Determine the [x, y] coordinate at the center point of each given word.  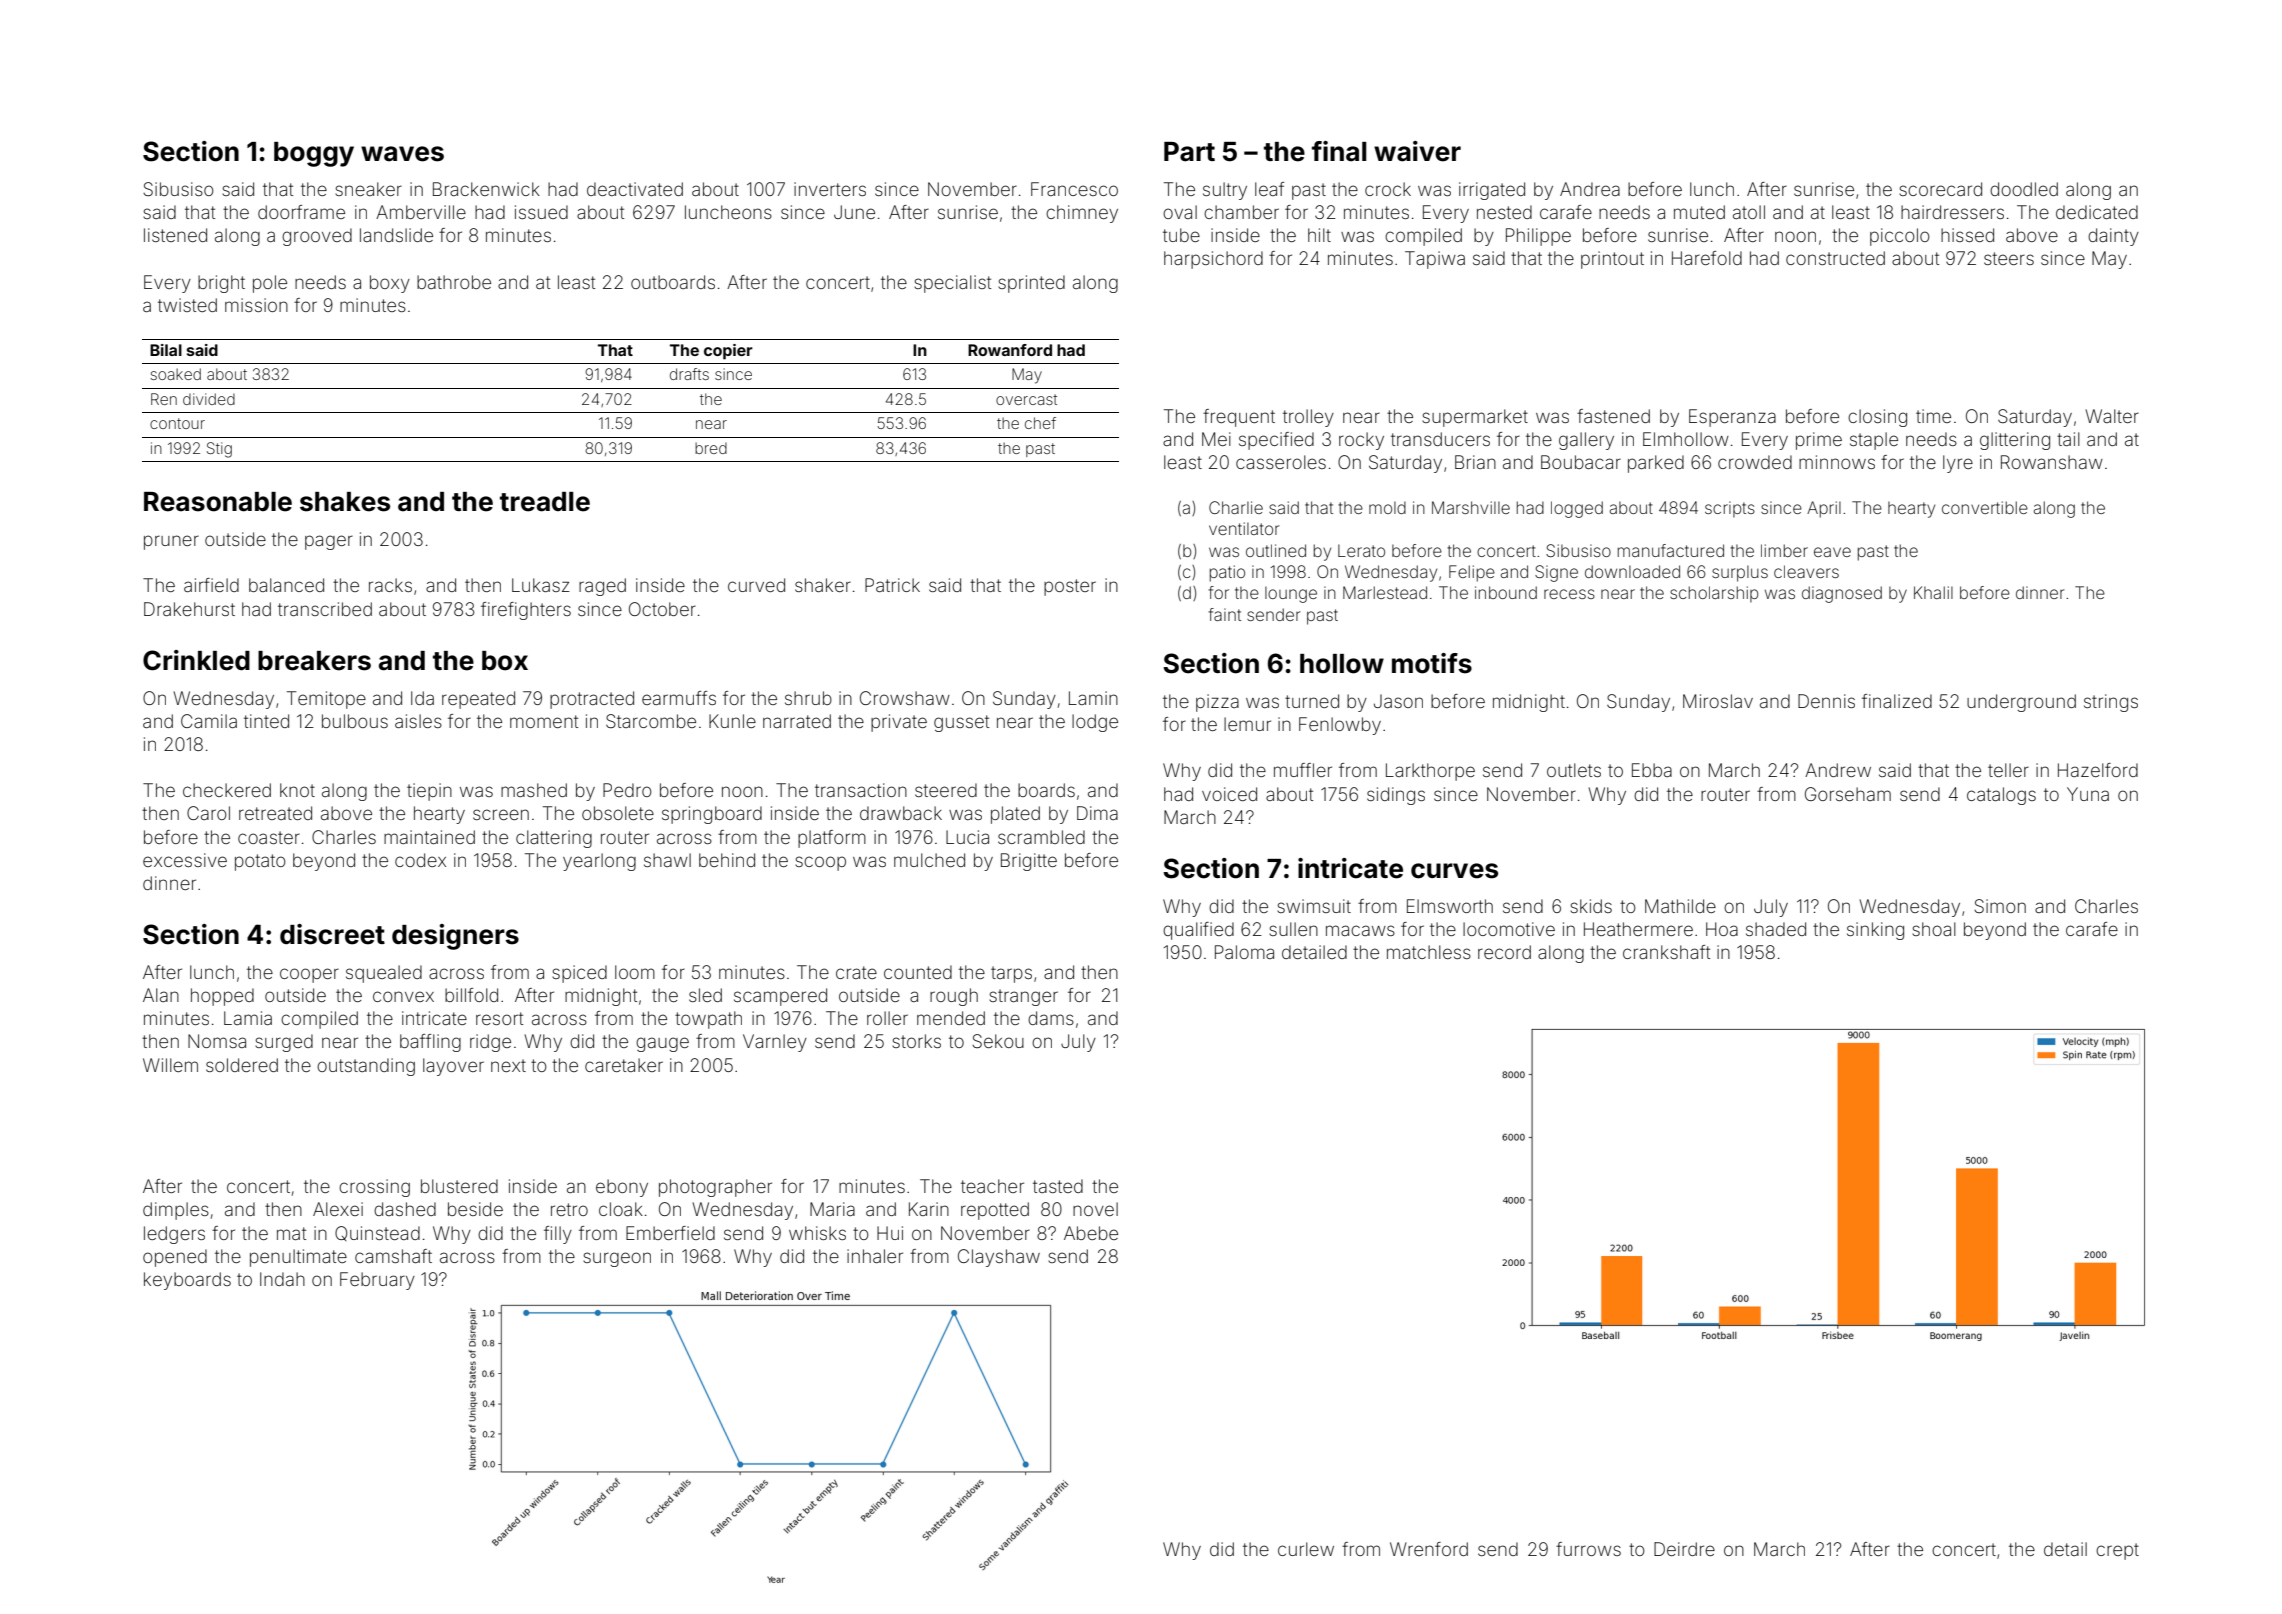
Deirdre [1684, 1549]
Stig [219, 450]
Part [1189, 152]
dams [1051, 1018]
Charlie [1236, 507]
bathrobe [454, 282]
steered [946, 790]
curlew [1306, 1549]
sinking [1875, 931]
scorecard [1940, 189]
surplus [1740, 573]
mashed [534, 790]
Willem [170, 1065]
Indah [282, 1279]
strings [2111, 703]
